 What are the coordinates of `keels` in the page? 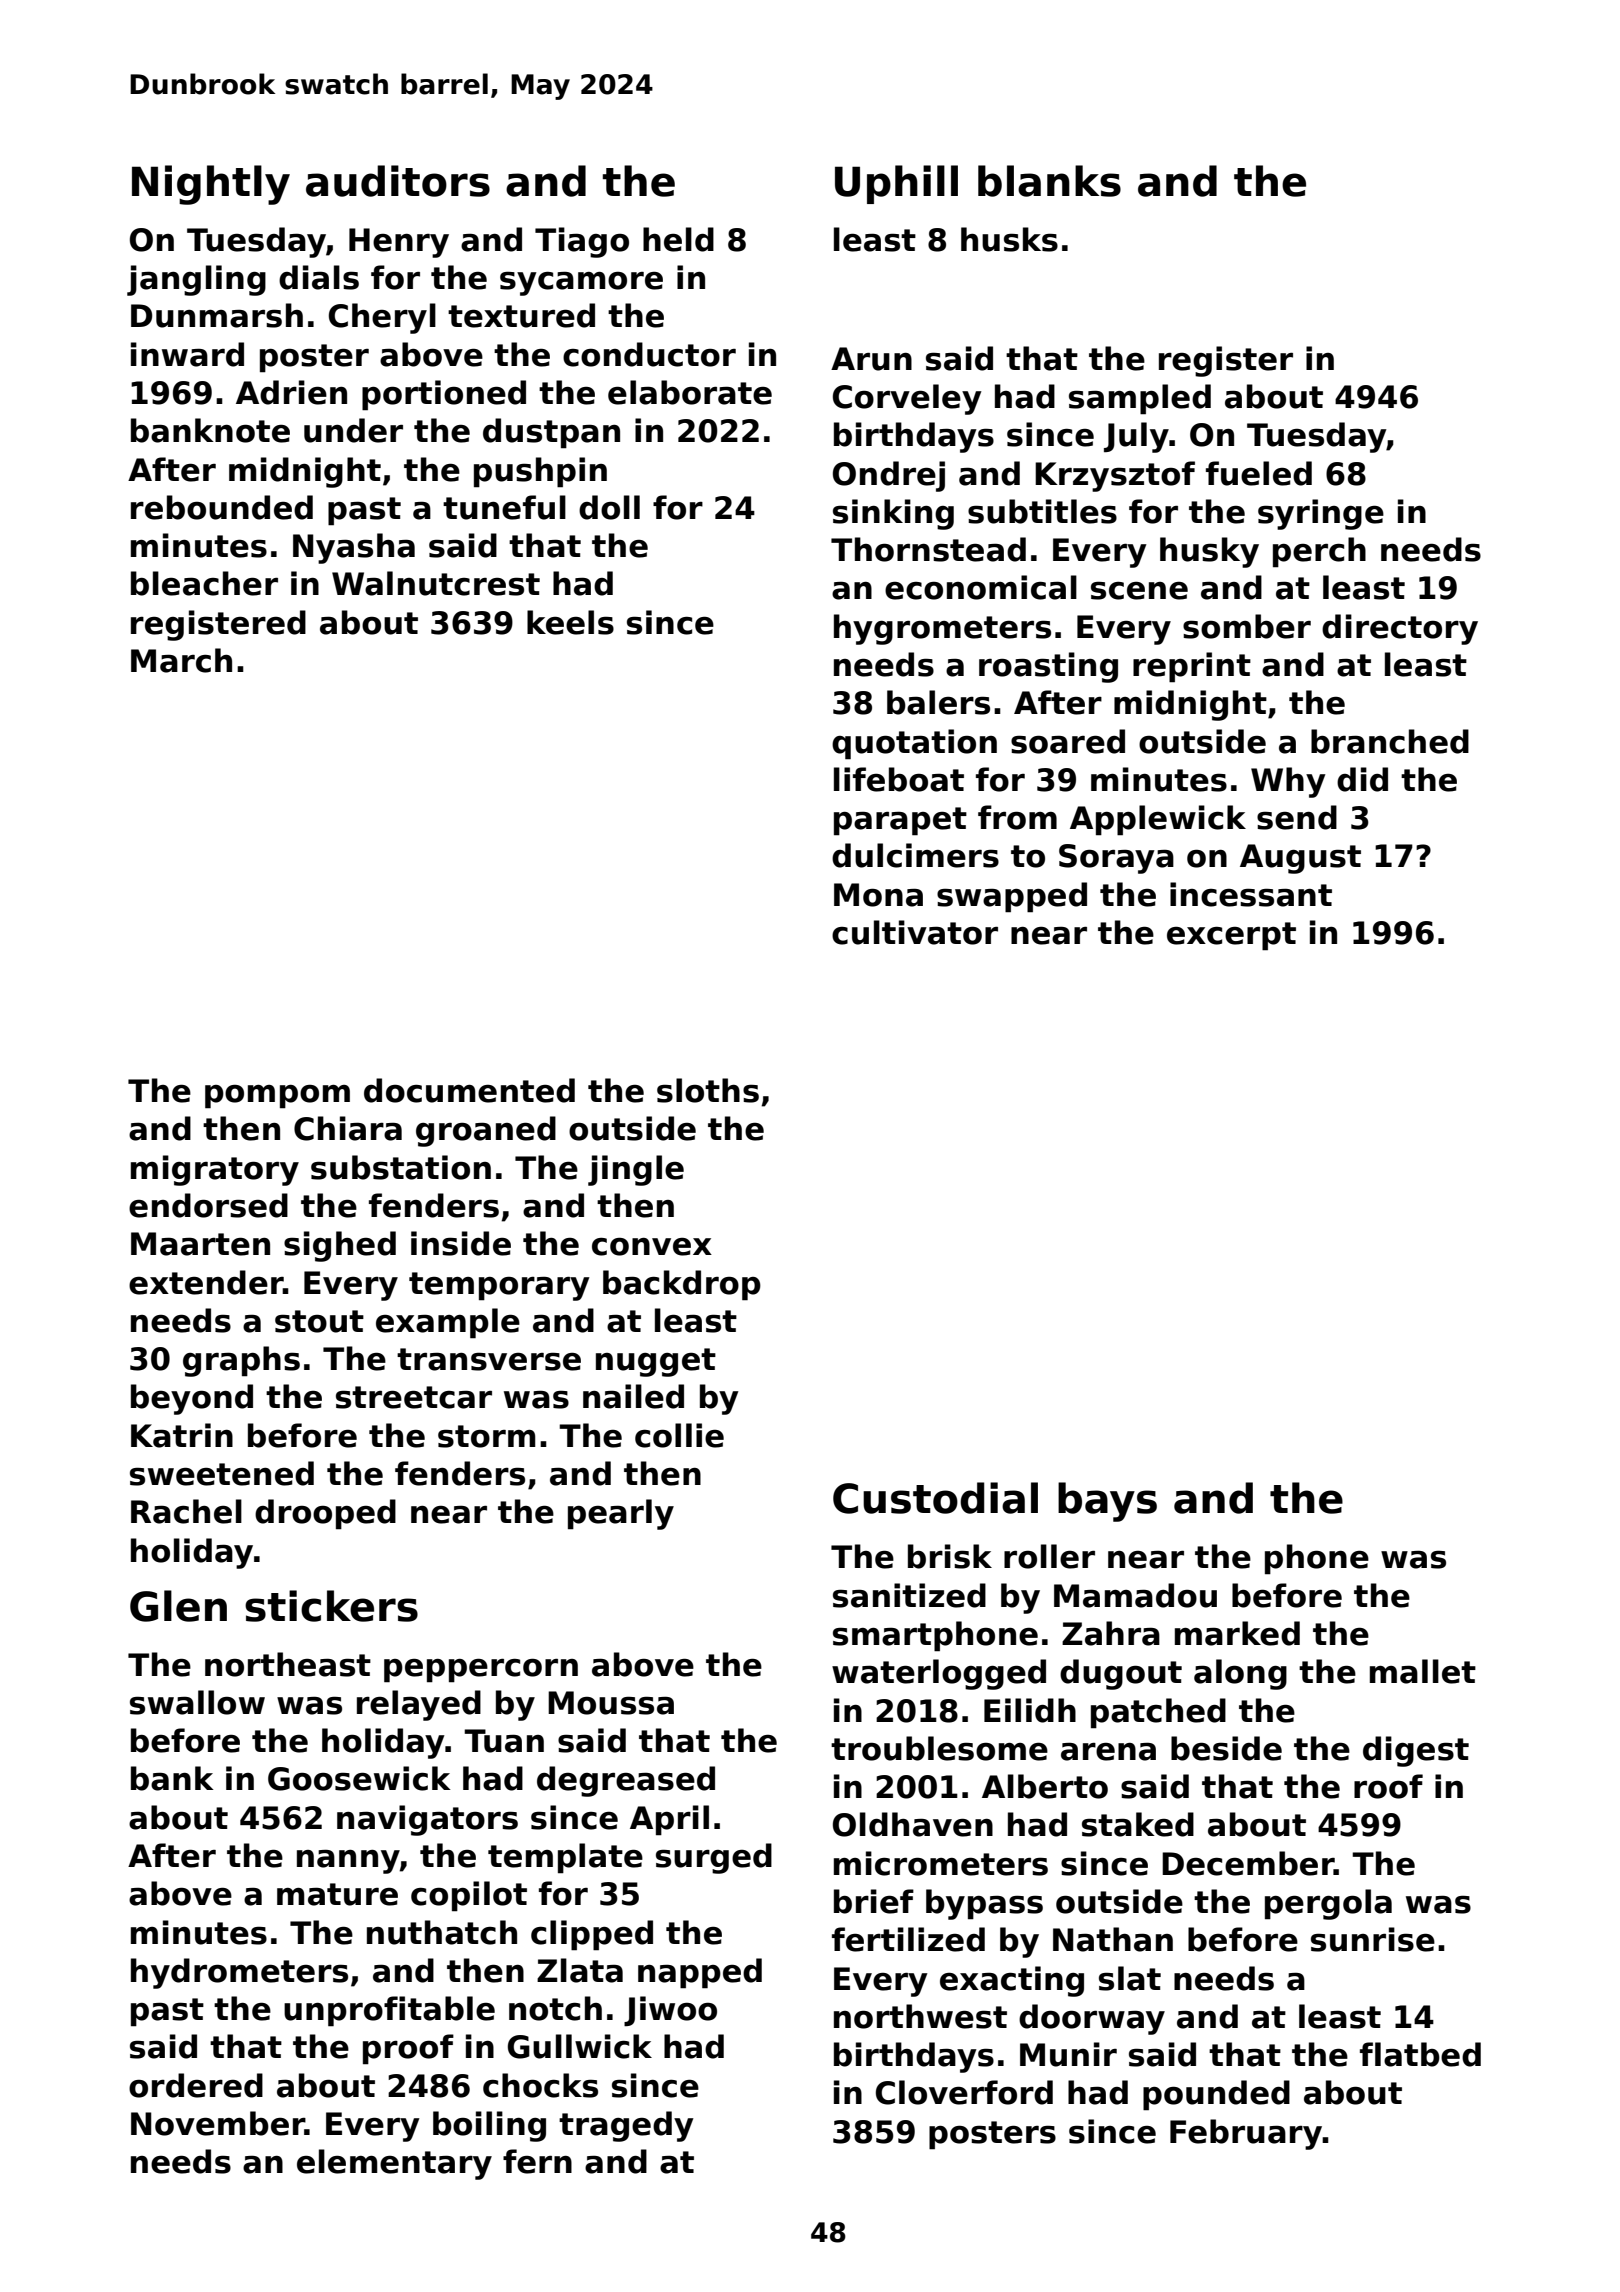 It's located at (570, 622).
